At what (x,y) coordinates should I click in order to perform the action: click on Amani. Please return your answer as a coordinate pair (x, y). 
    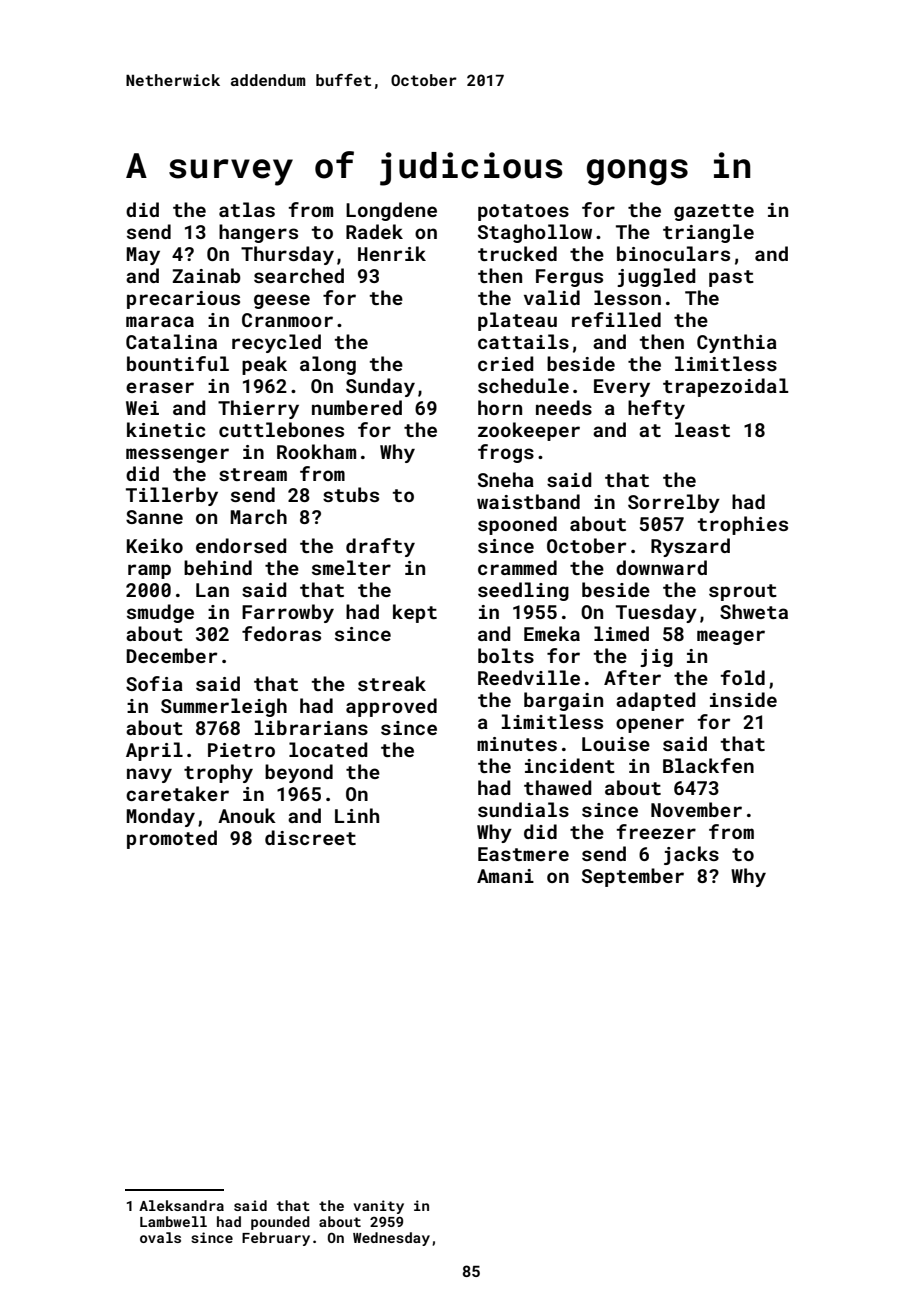
    Looking at the image, I should click on (505, 876).
